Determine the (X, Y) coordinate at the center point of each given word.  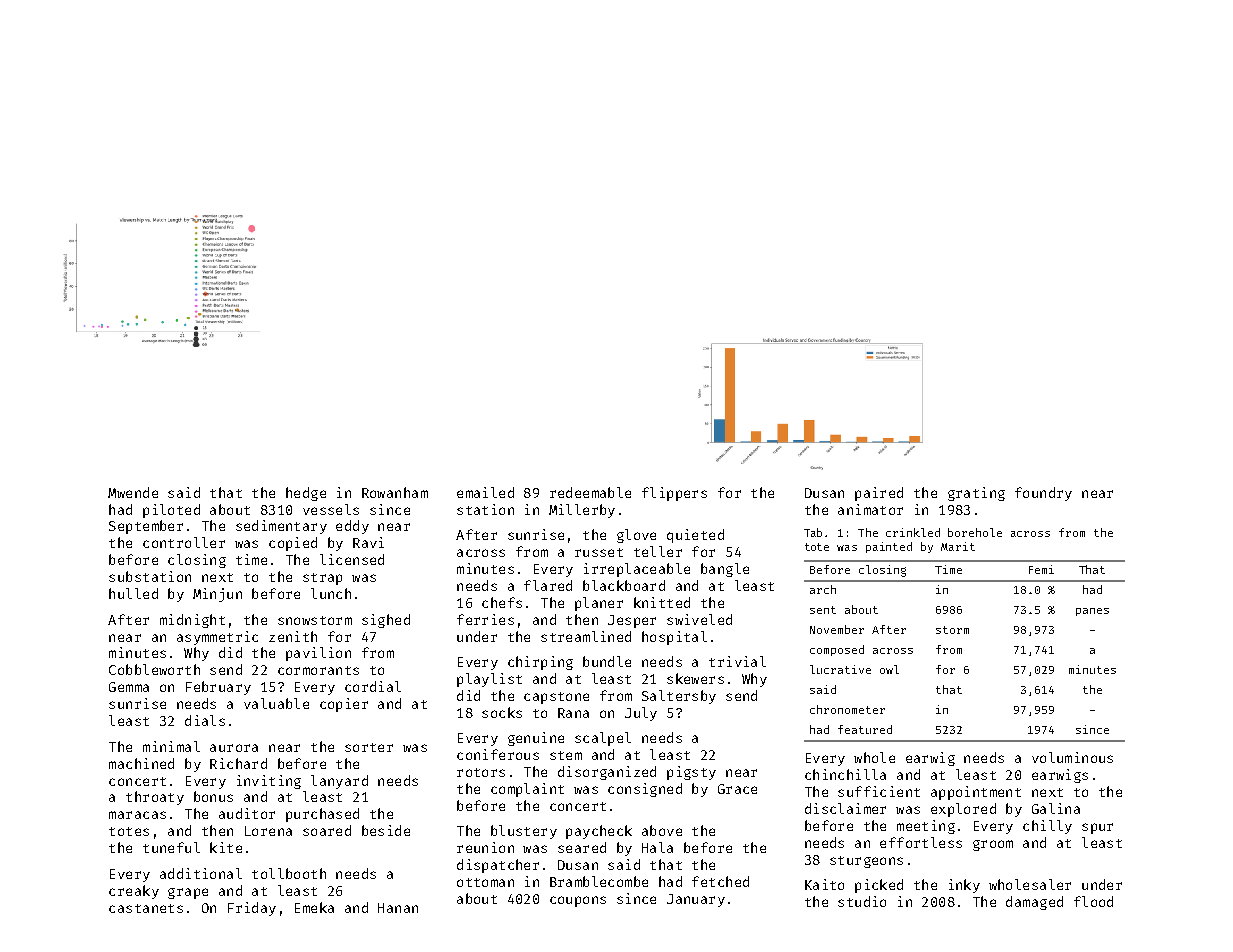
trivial (737, 661)
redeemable (590, 492)
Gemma (129, 687)
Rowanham (395, 492)
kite (226, 847)
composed (837, 650)
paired (879, 494)
